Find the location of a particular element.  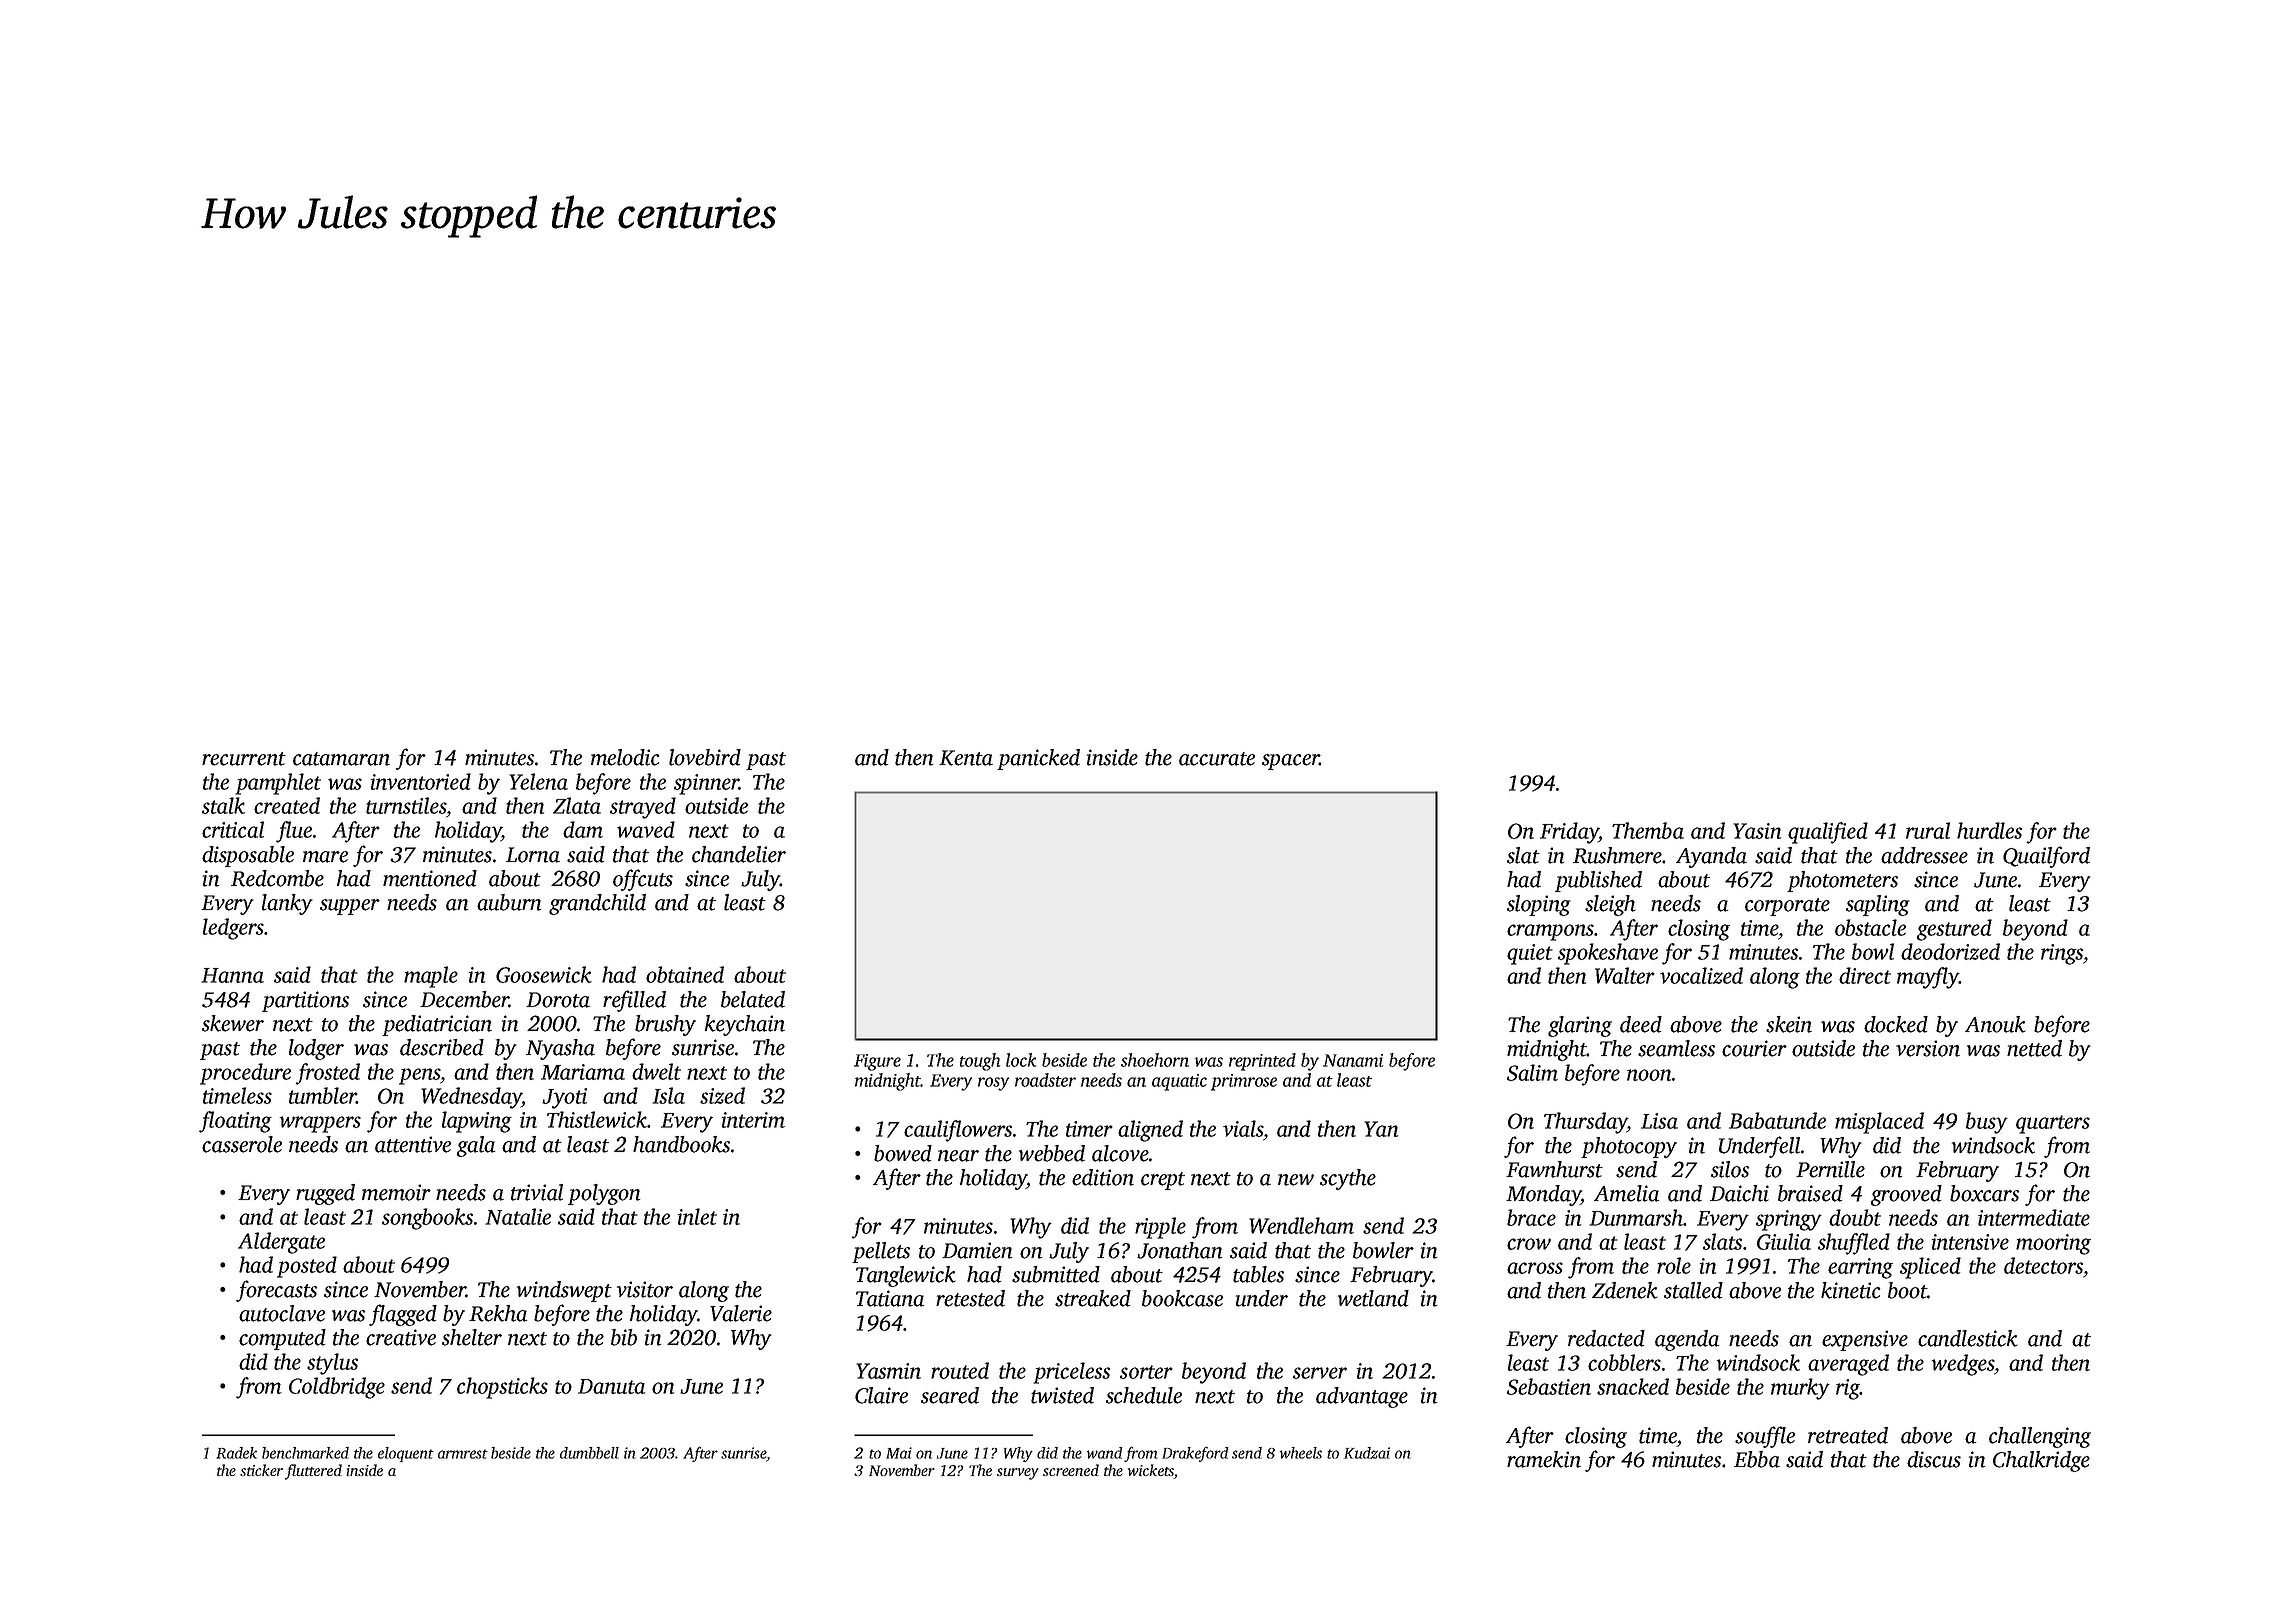

Mariama is located at coordinates (583, 1072).
